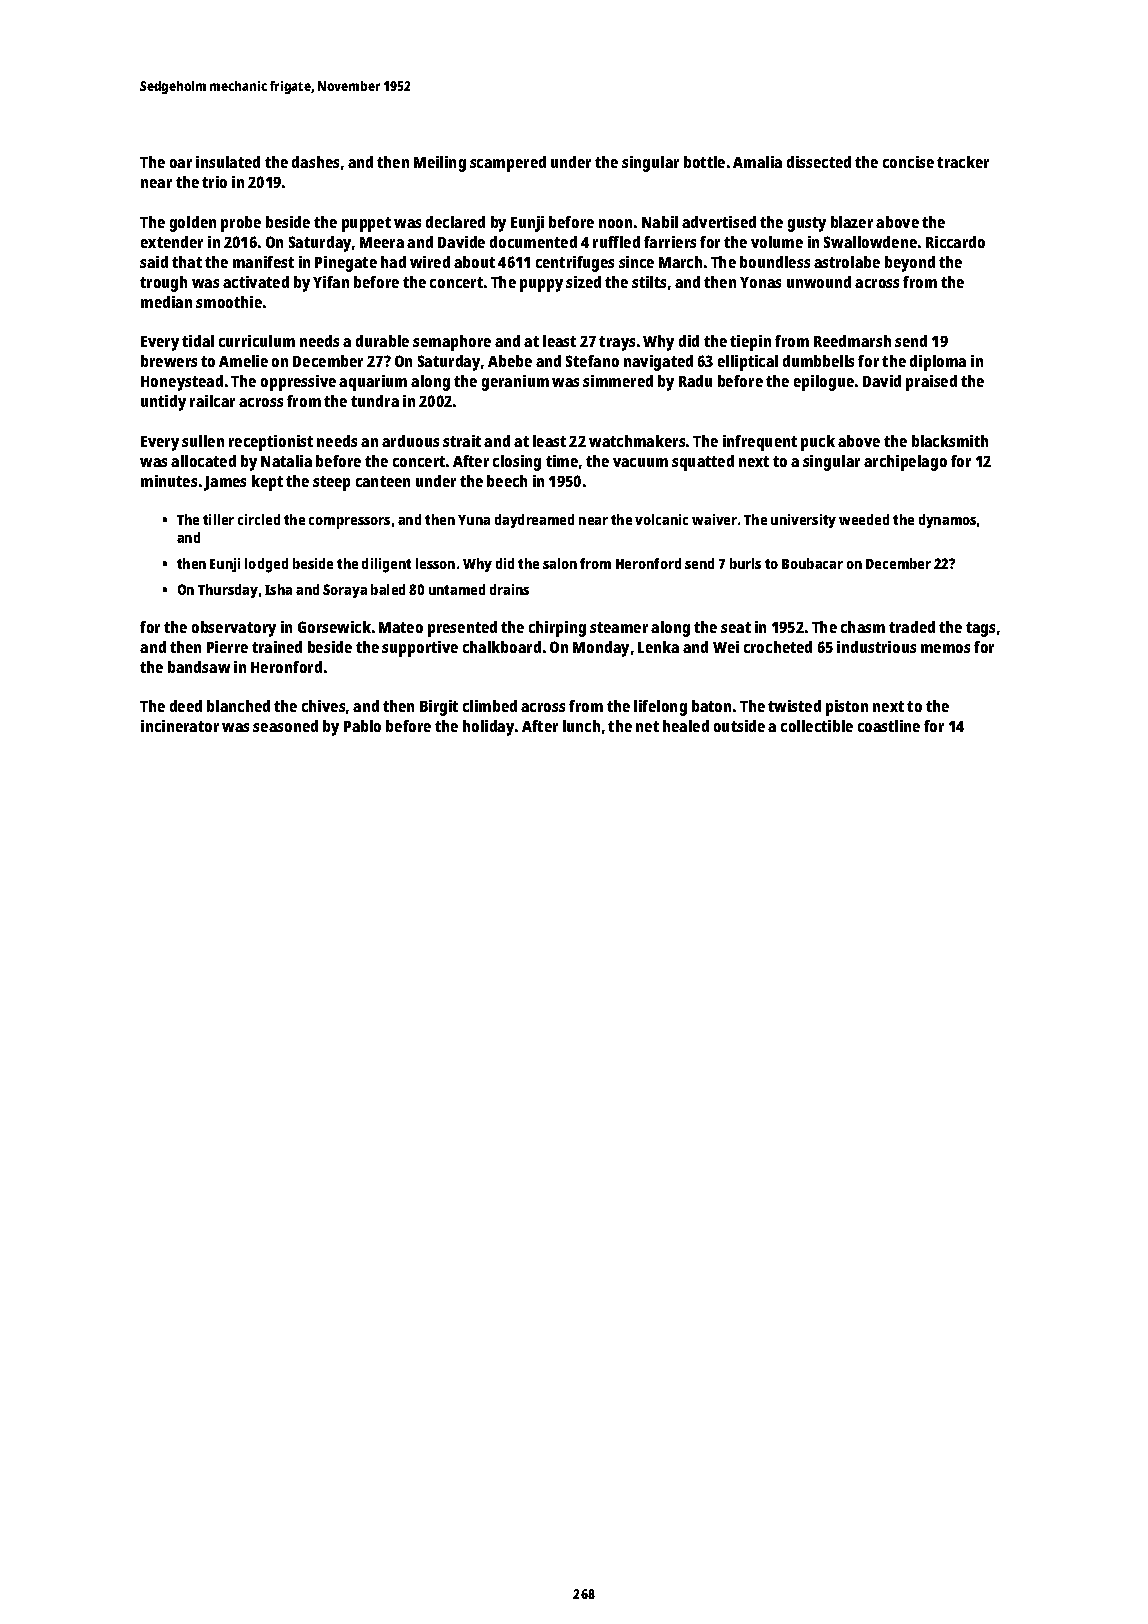 The image size is (1148, 1624). Describe the element at coordinates (931, 383) in the image. I see `praised` at that location.
